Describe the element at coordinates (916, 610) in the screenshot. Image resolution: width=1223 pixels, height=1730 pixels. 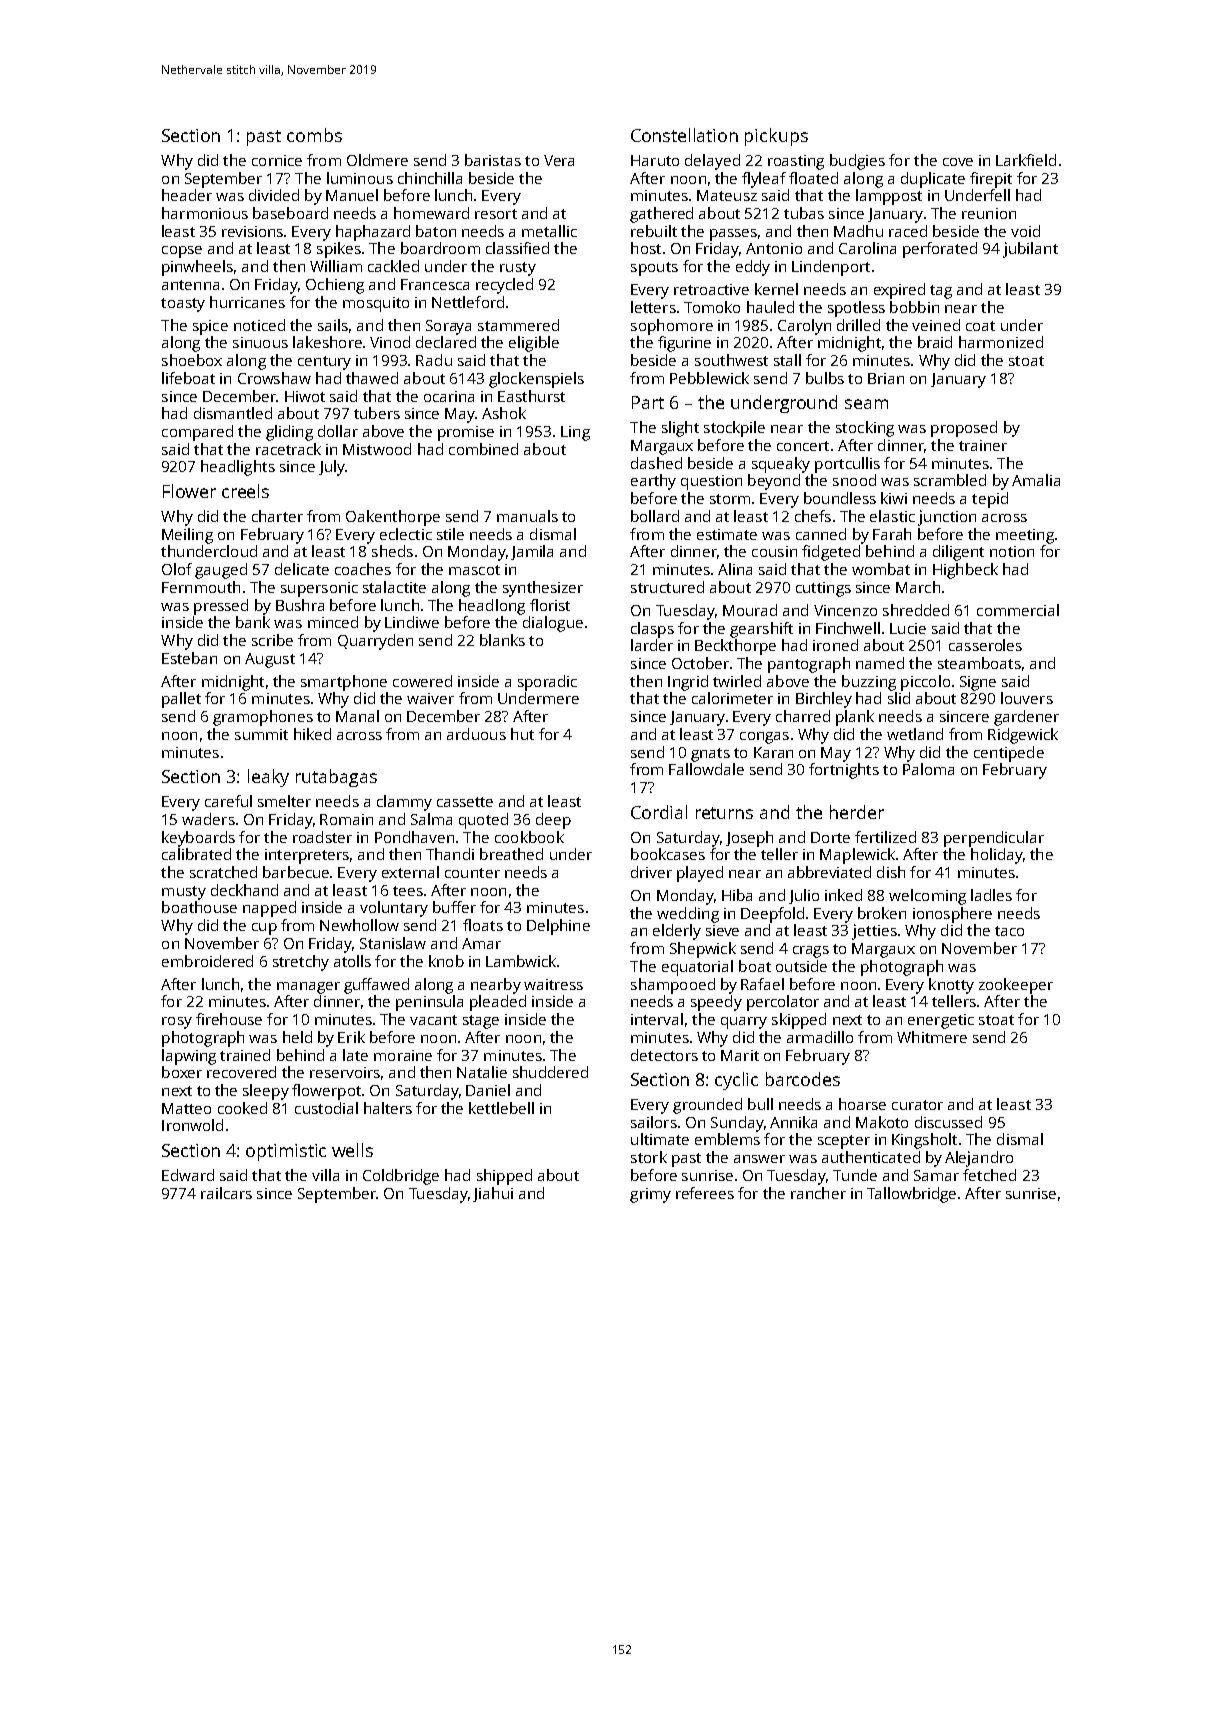
I see `shredded` at that location.
